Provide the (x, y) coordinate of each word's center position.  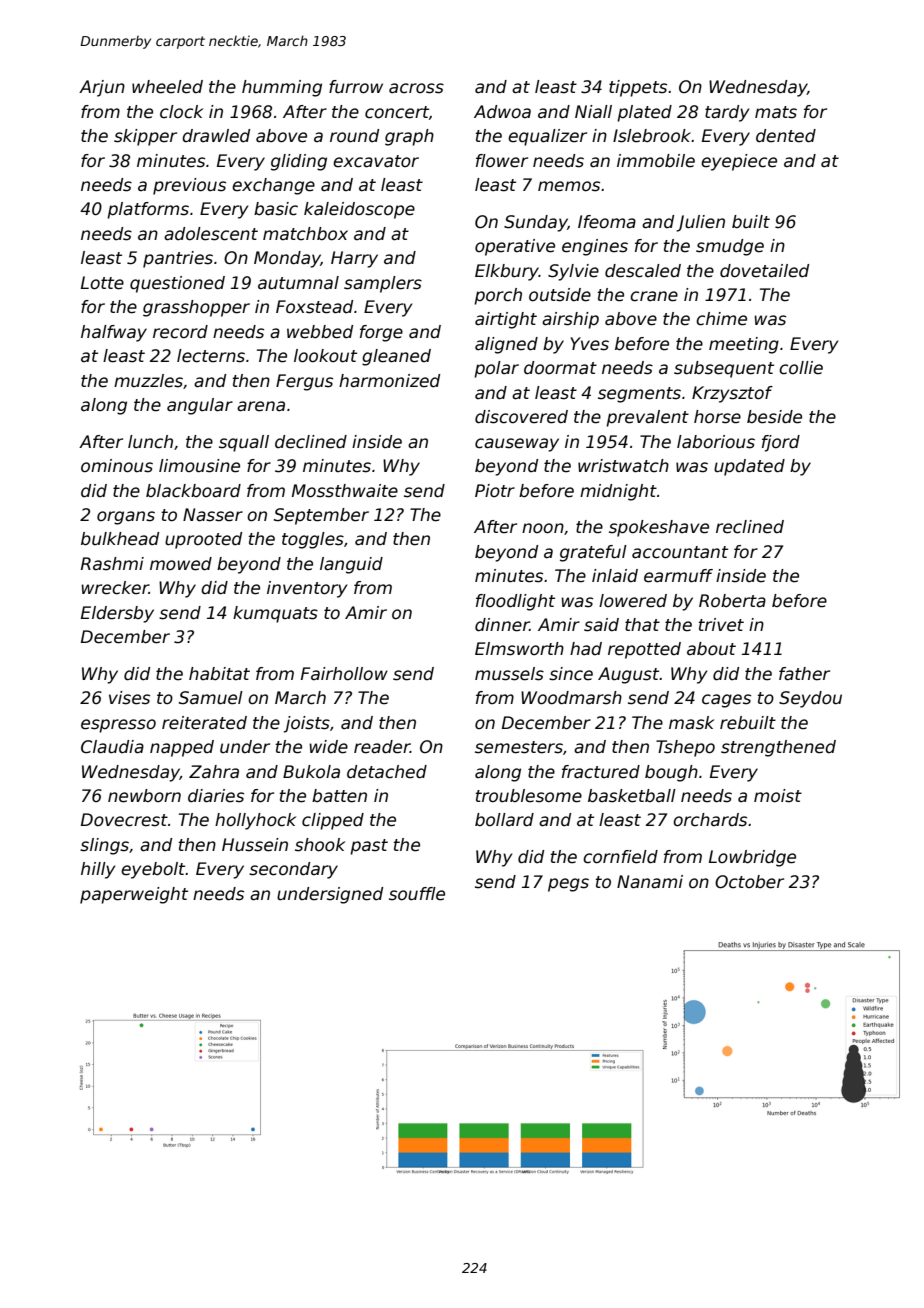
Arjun (102, 88)
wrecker (115, 588)
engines (595, 247)
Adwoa (502, 112)
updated (749, 467)
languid (351, 565)
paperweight (134, 895)
